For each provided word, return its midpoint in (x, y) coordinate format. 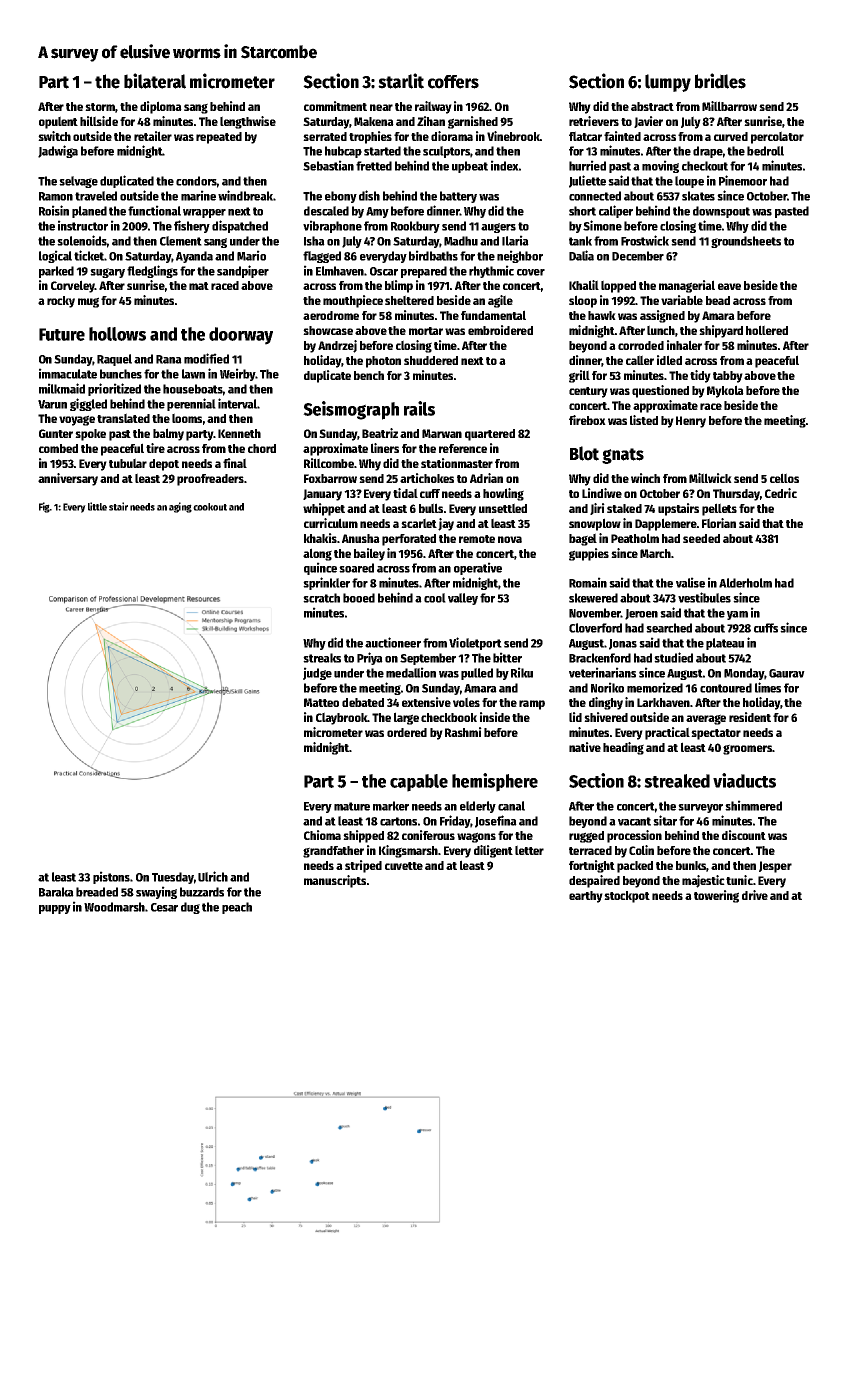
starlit (401, 81)
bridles (720, 81)
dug (190, 908)
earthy (586, 897)
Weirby (237, 374)
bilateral (155, 81)
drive (755, 895)
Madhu (461, 241)
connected (595, 196)
